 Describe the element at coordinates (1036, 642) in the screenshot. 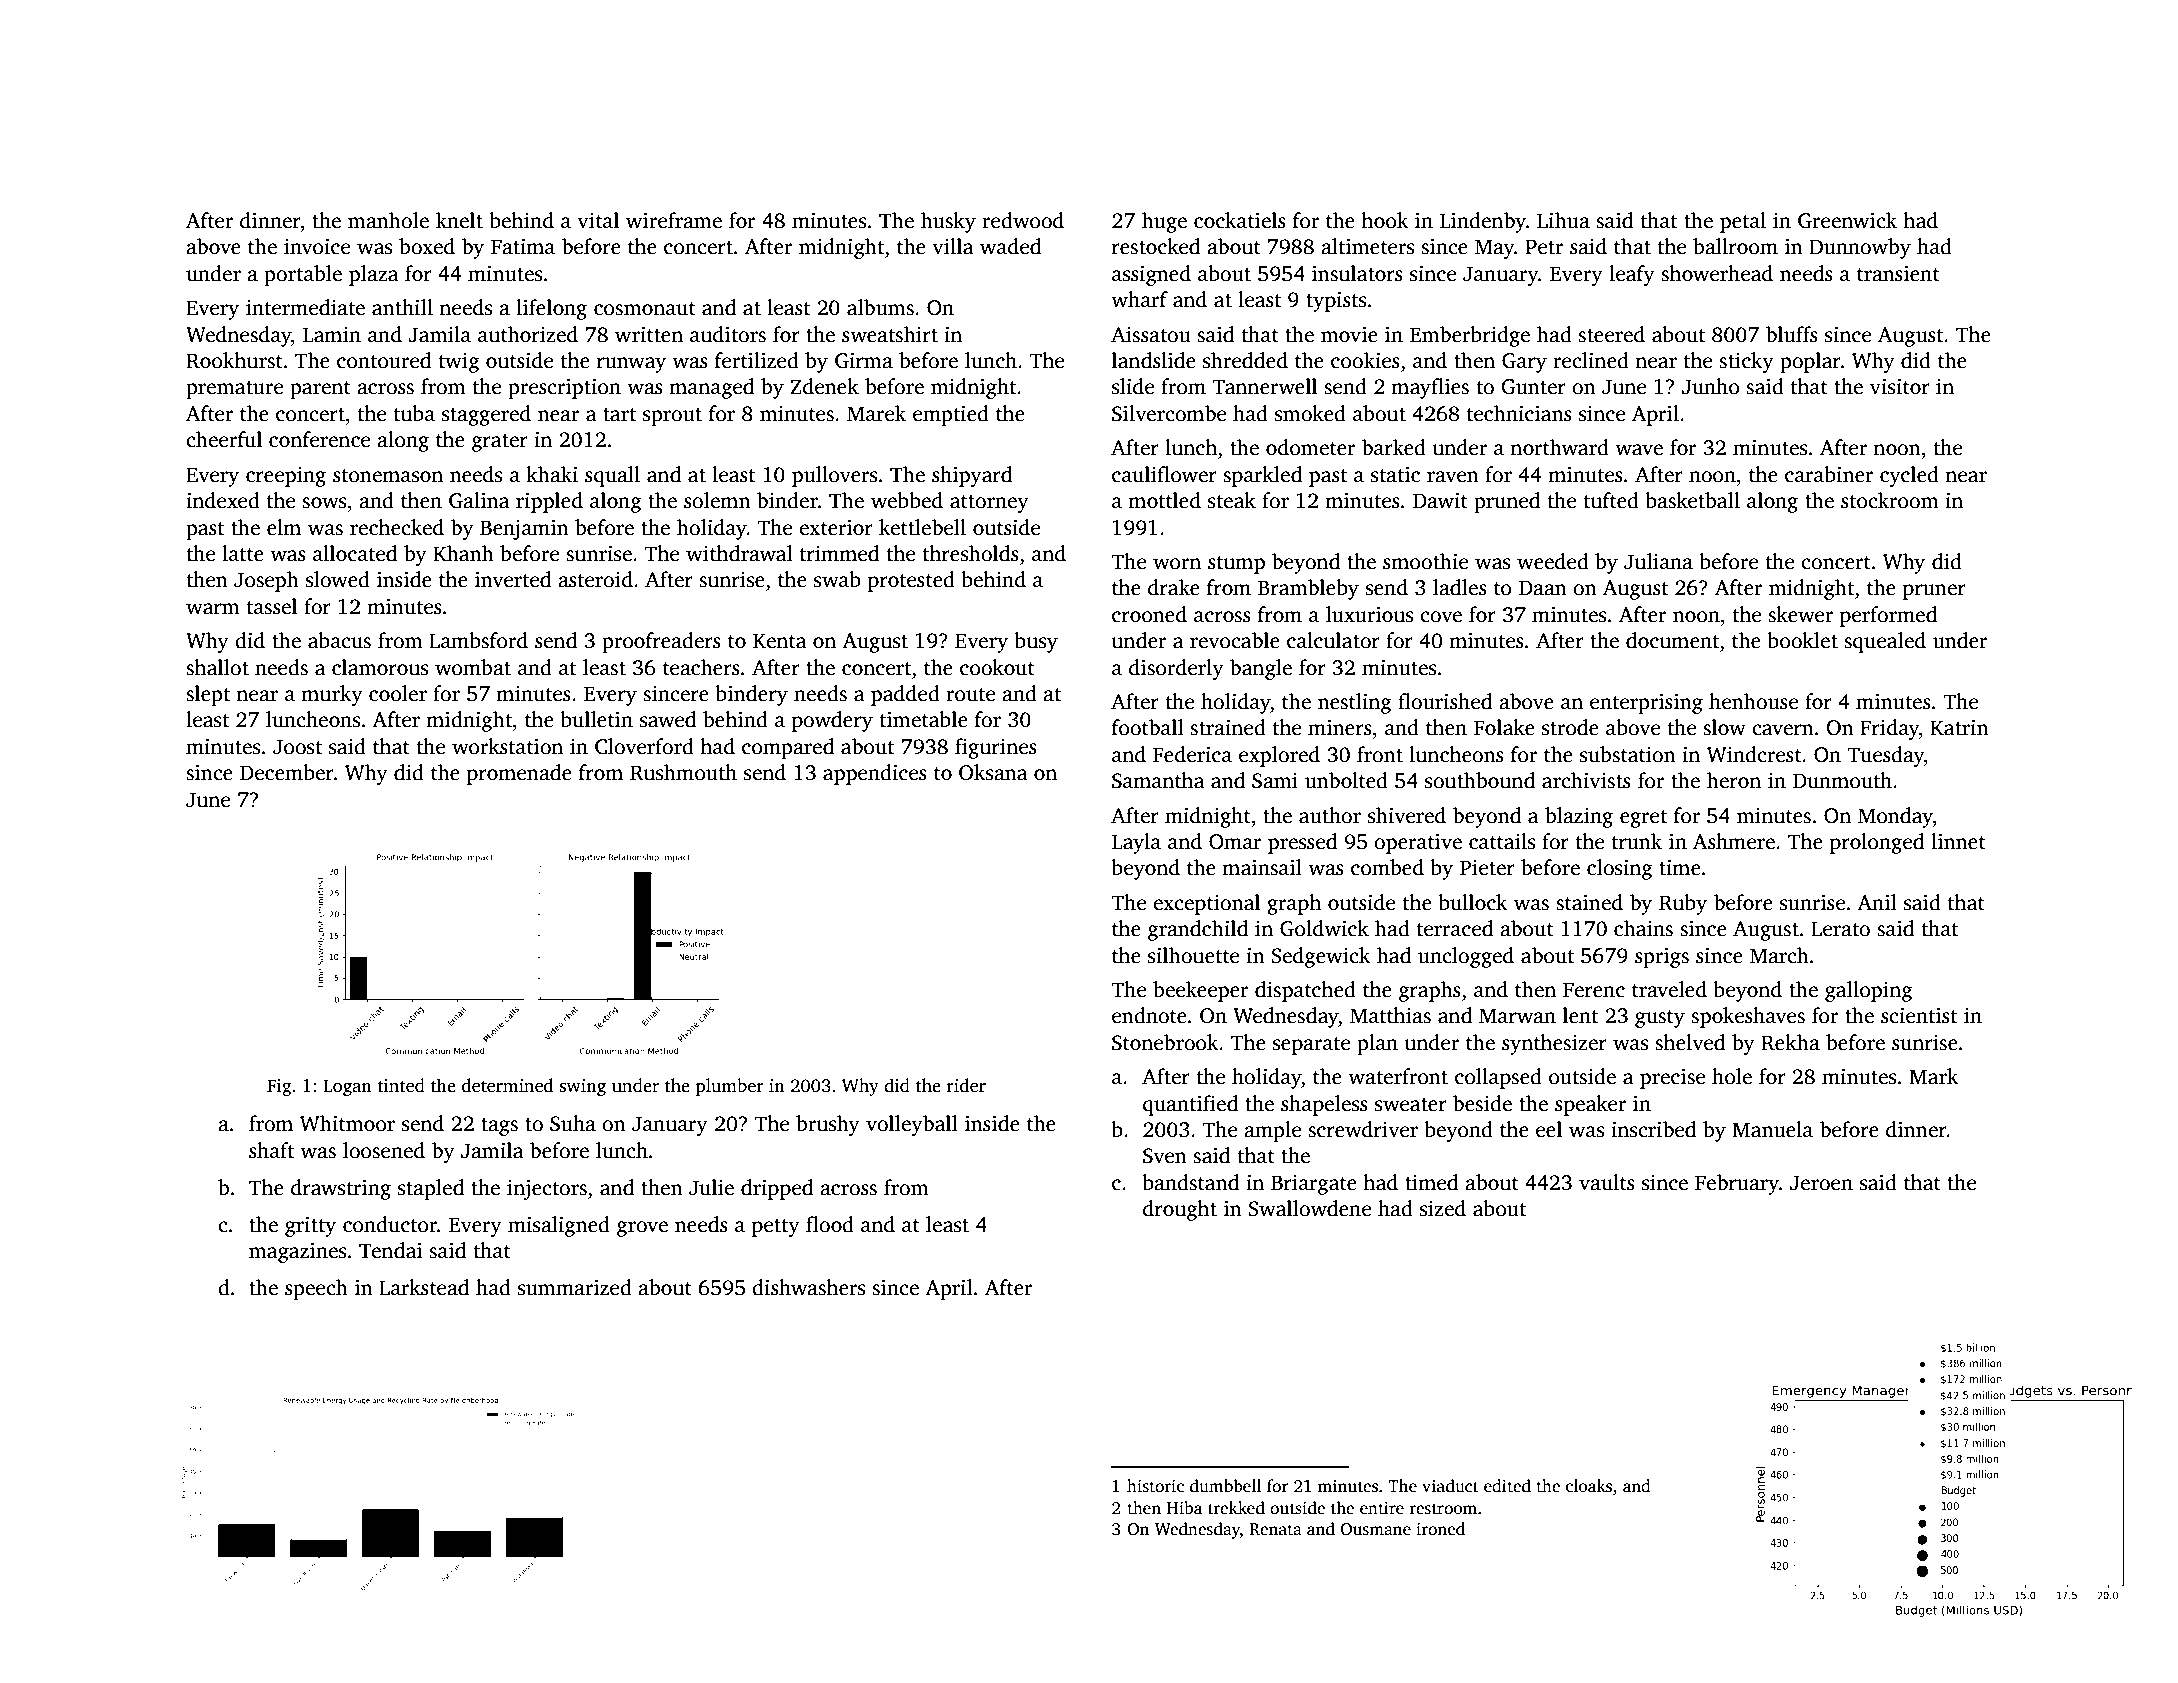

I see `busy` at that location.
